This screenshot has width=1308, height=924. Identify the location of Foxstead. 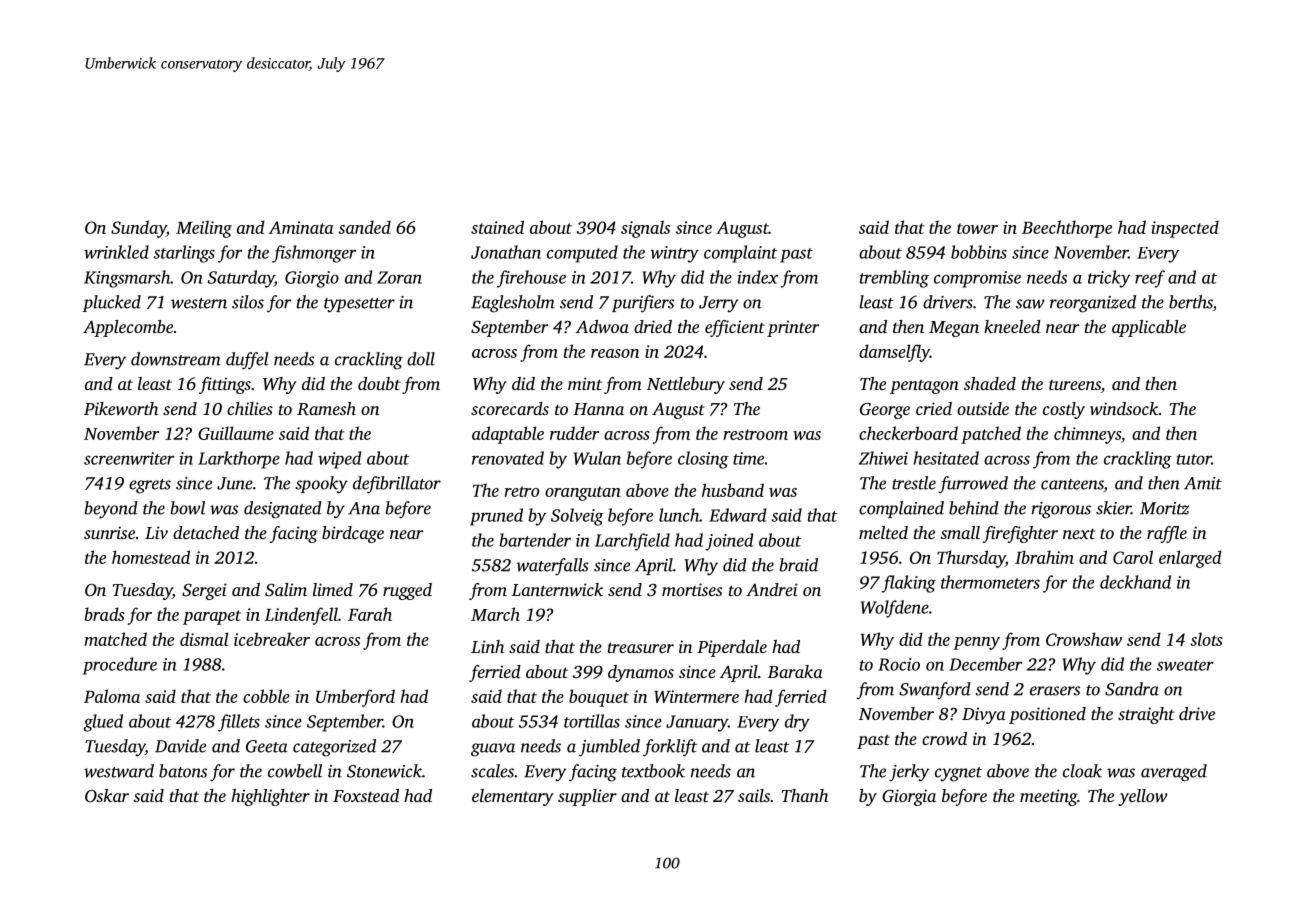
(366, 795).
